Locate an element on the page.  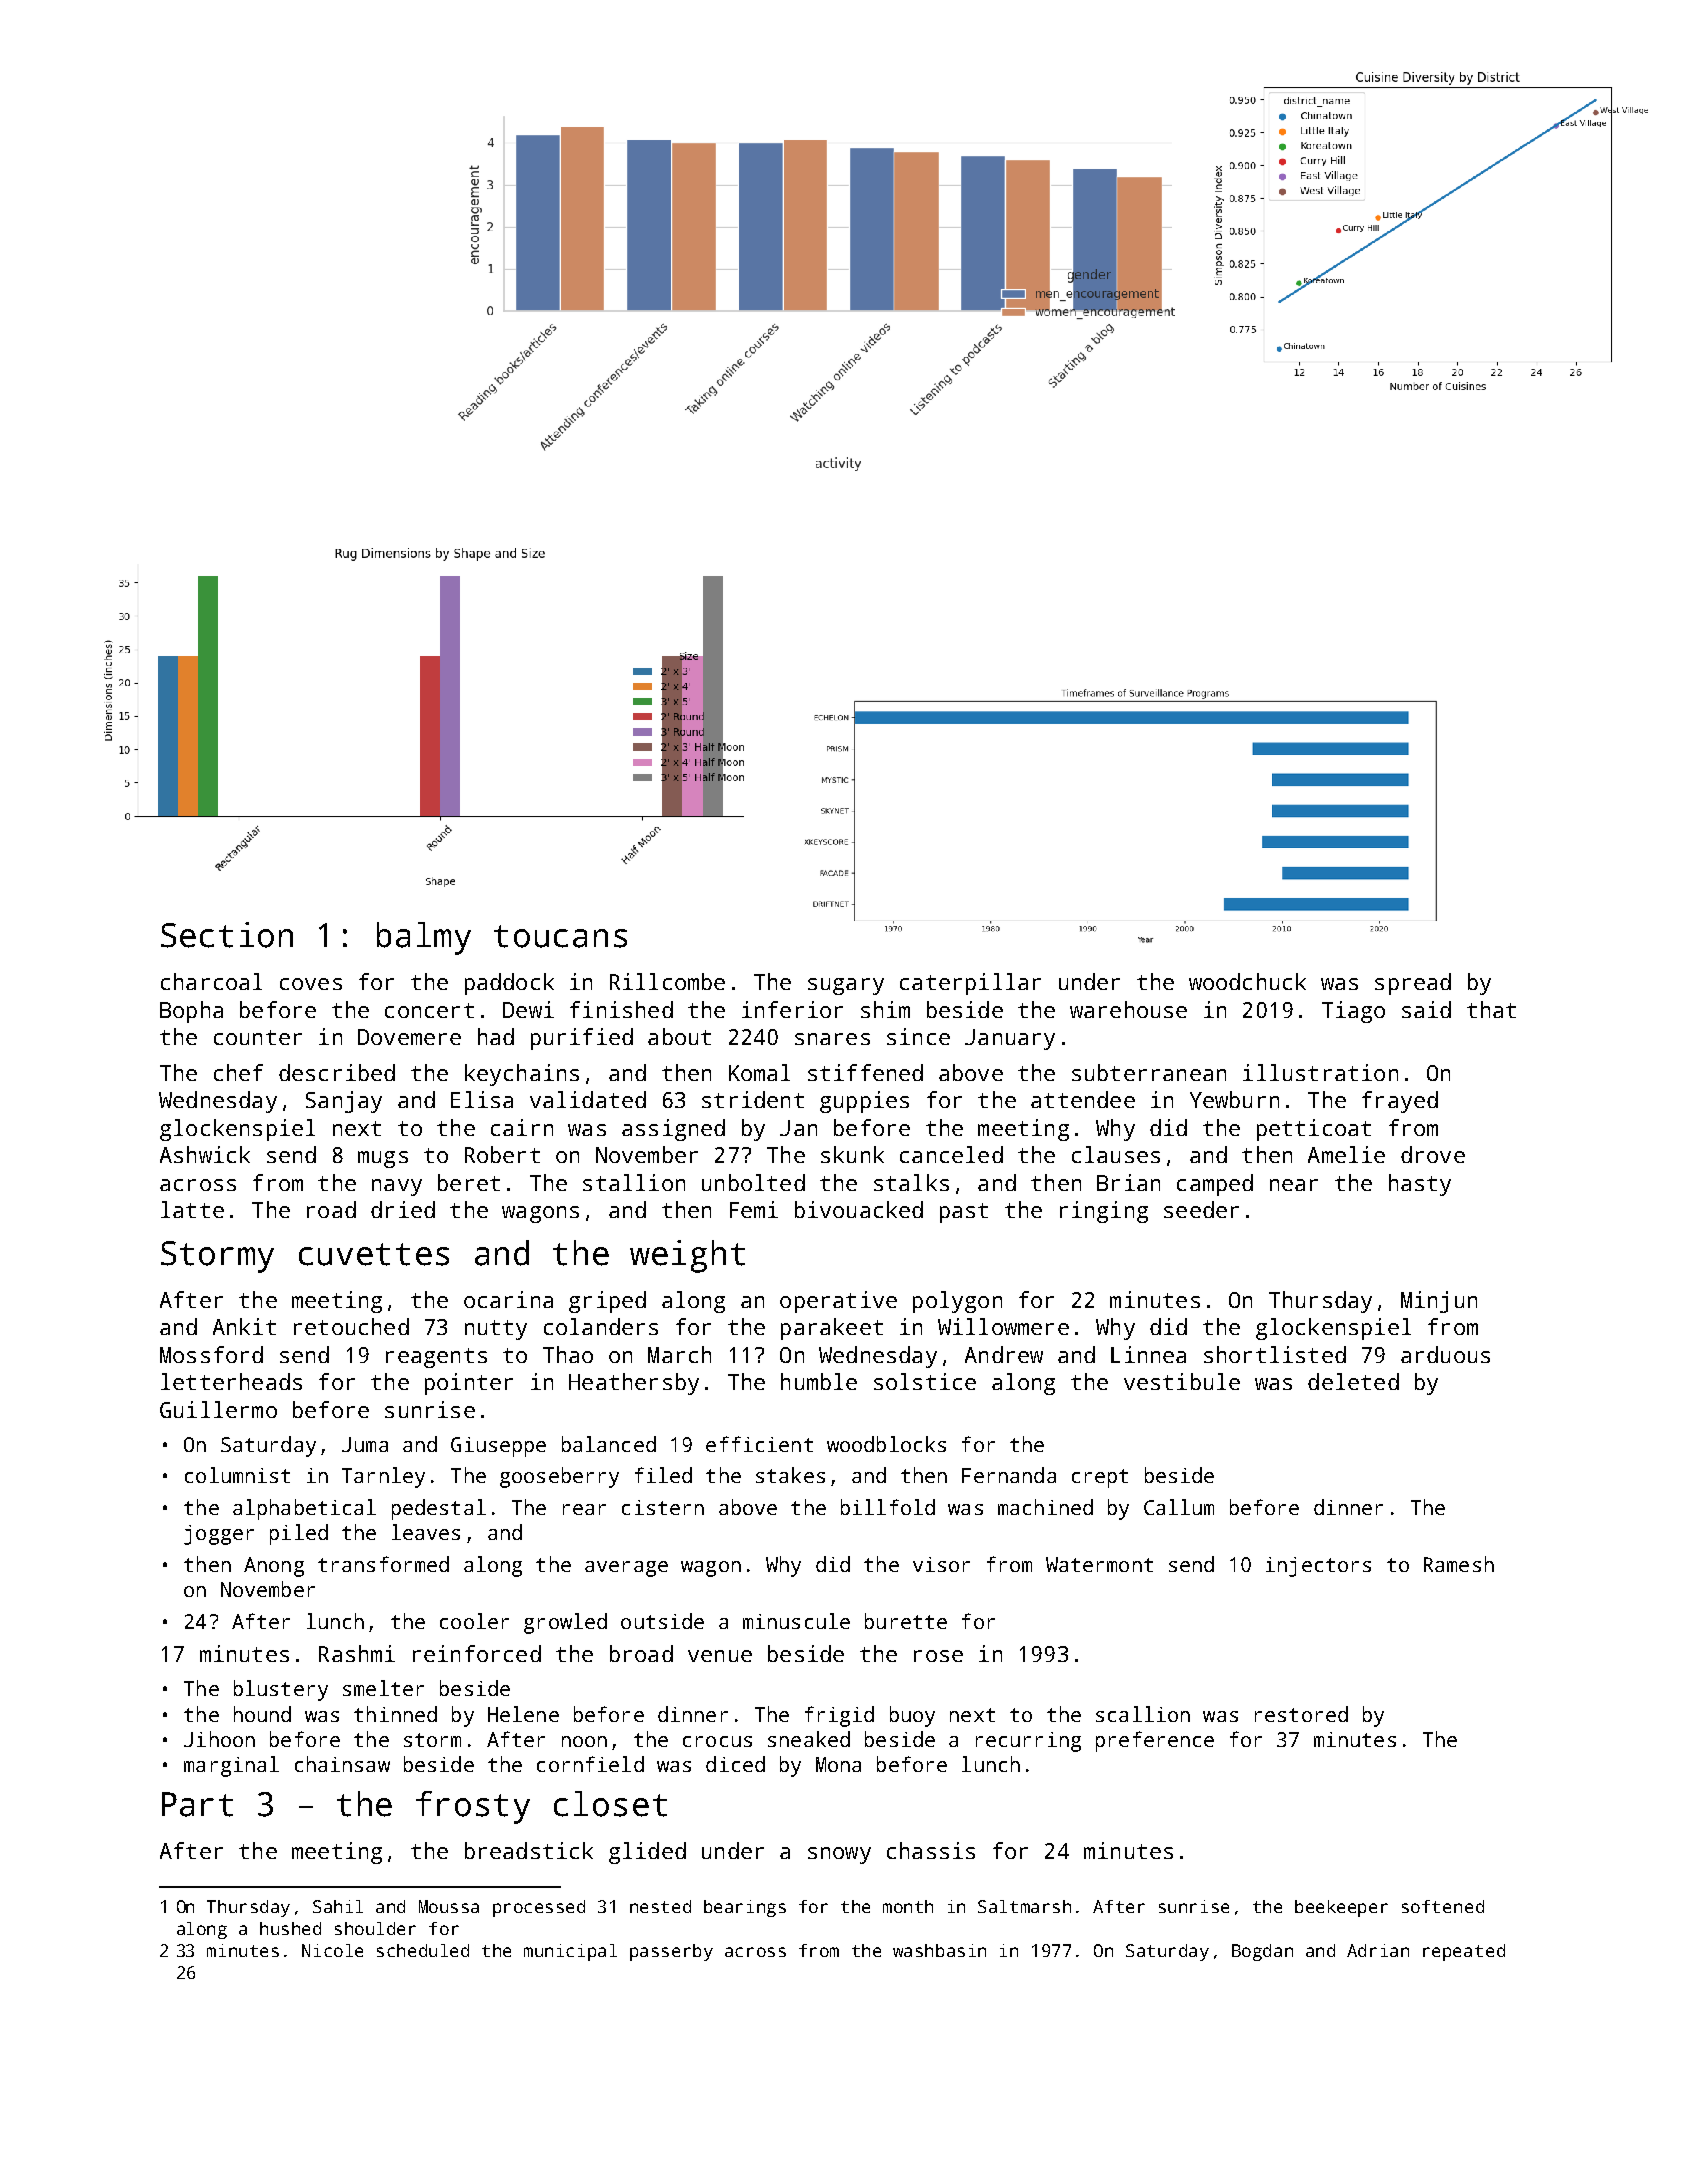
beekeeper is located at coordinates (1341, 1908).
